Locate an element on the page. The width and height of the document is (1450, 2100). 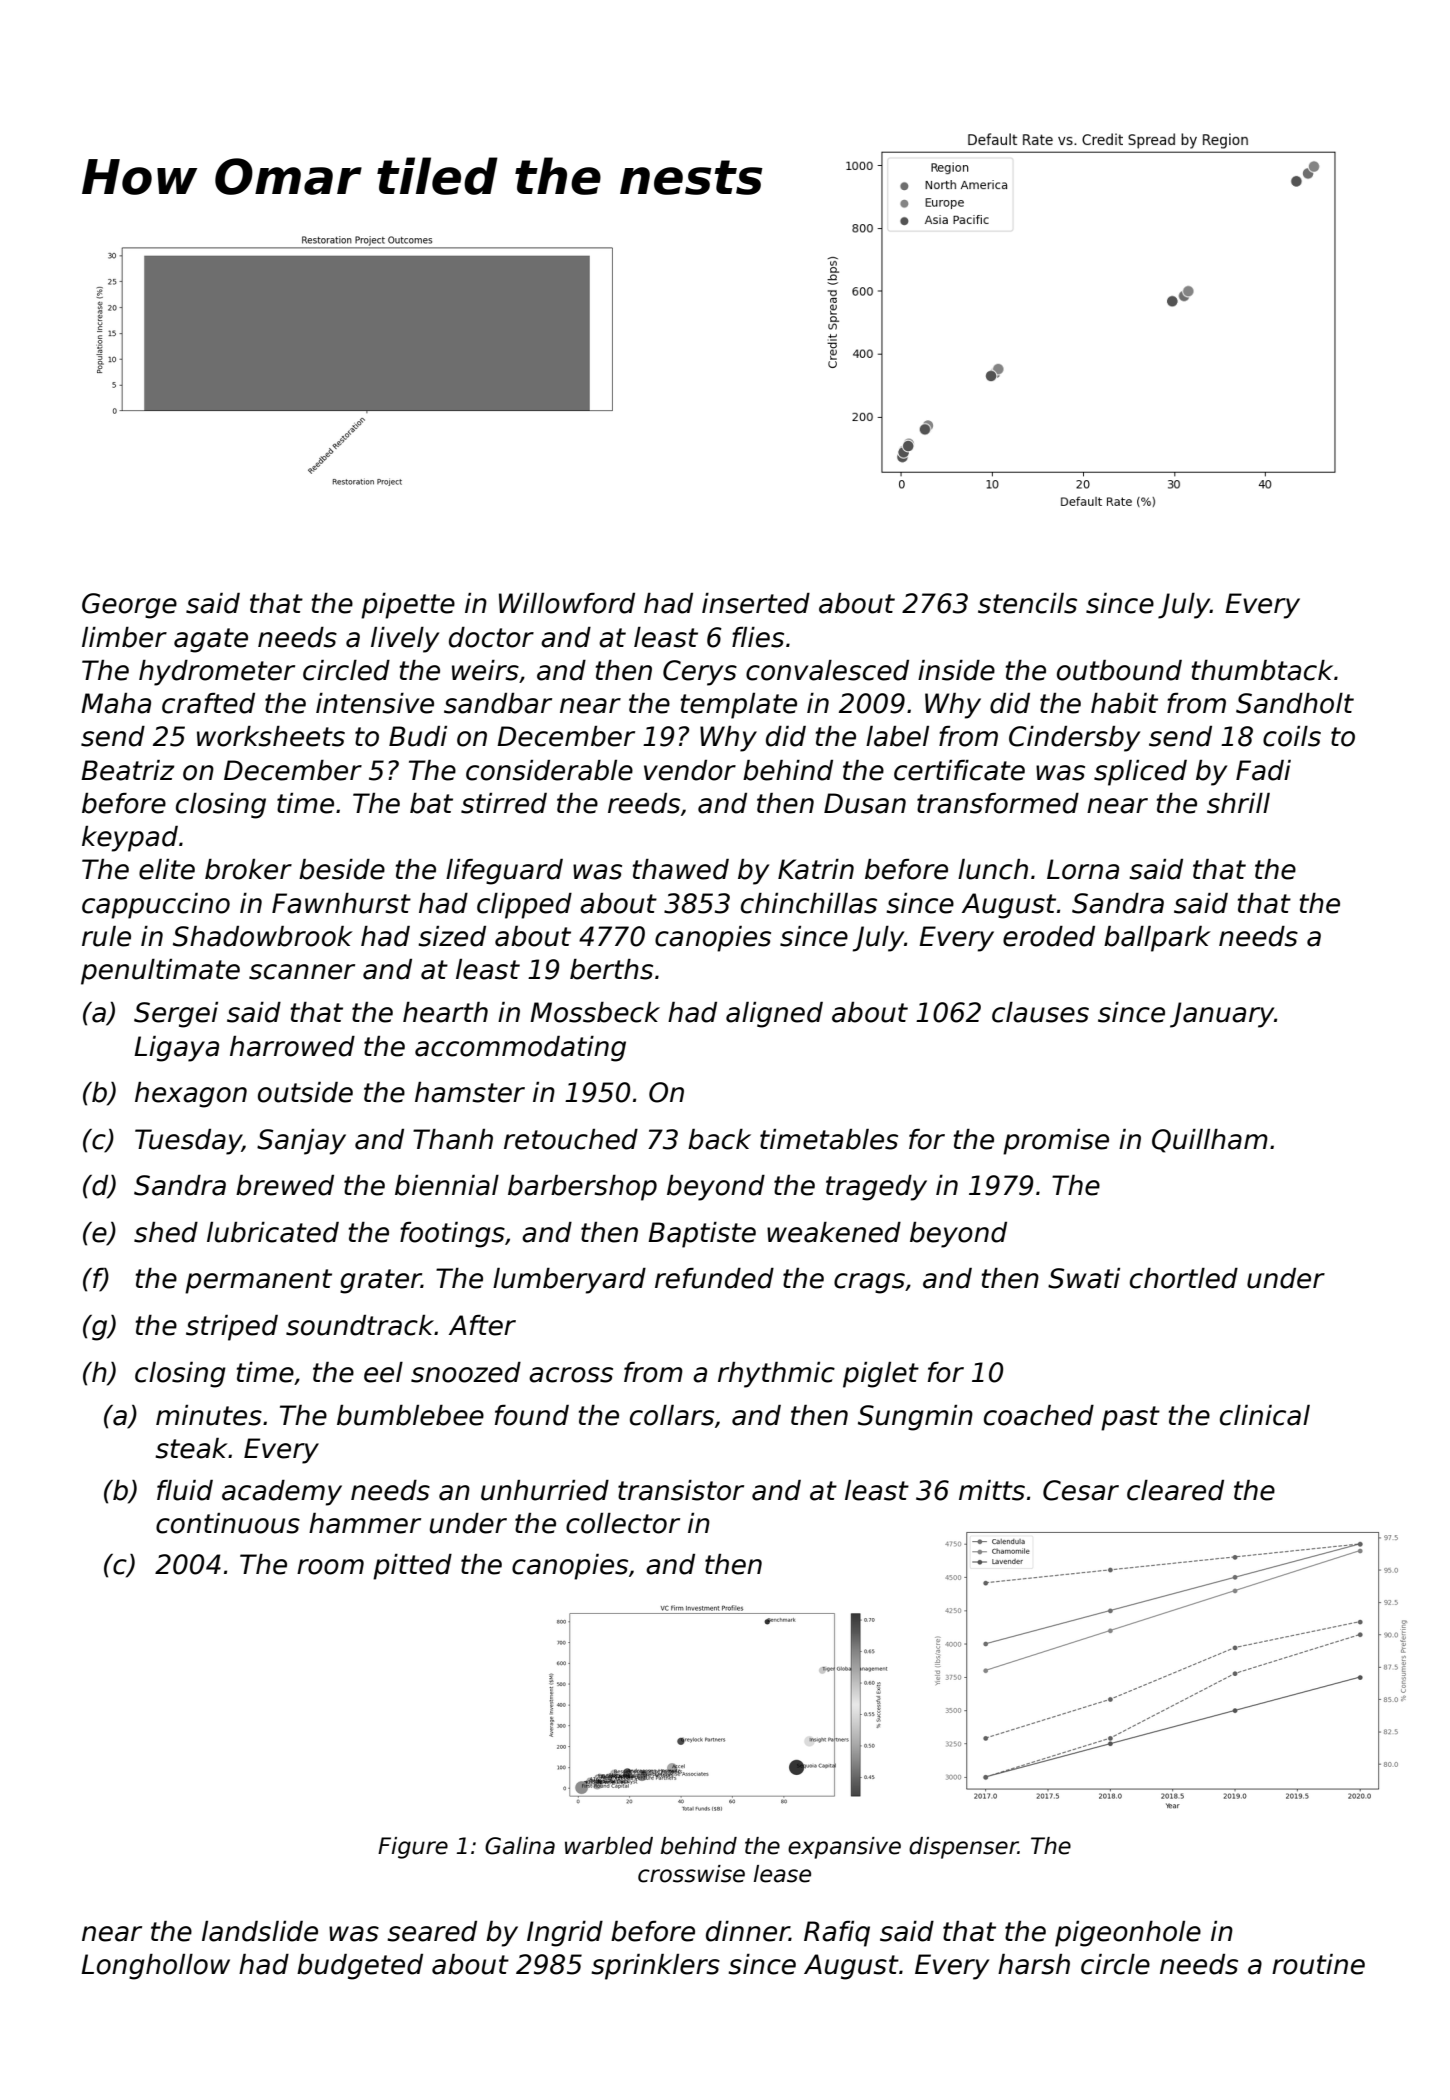
room is located at coordinates (330, 1567).
